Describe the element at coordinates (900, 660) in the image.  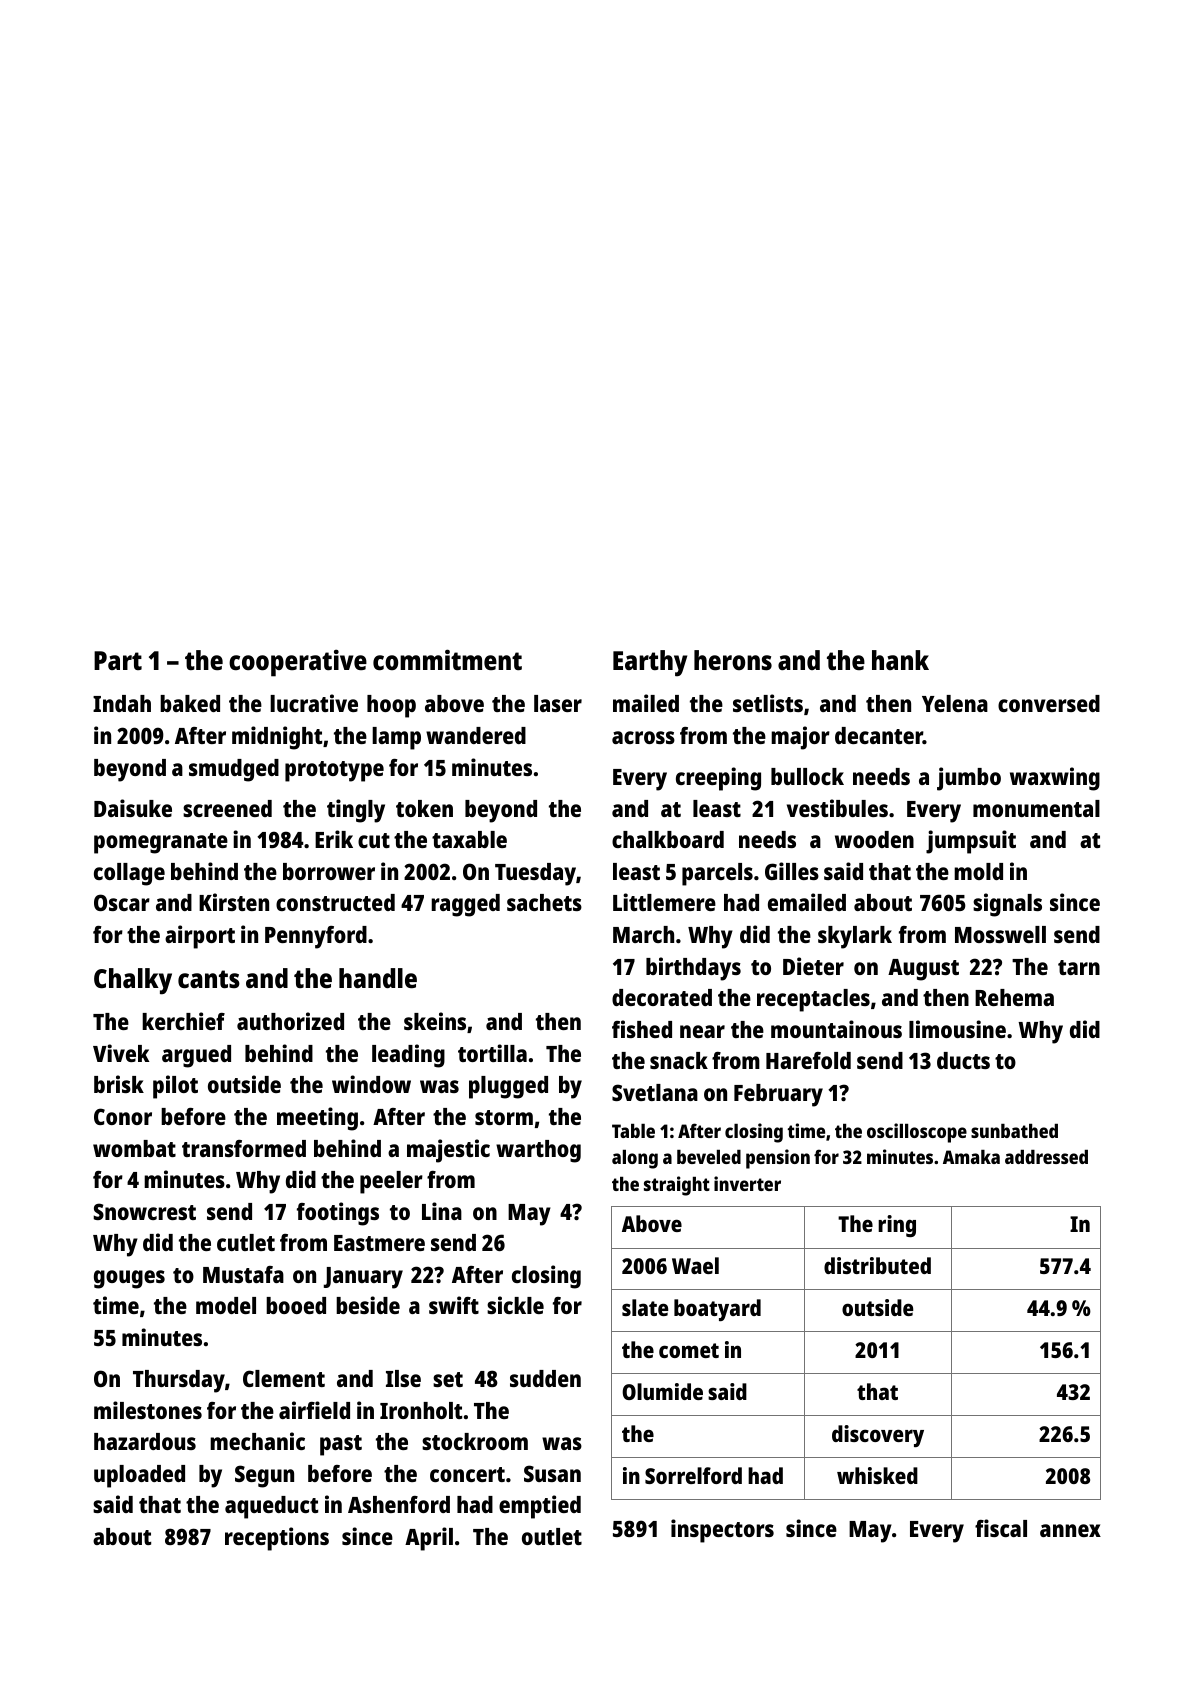
I see `hank` at that location.
